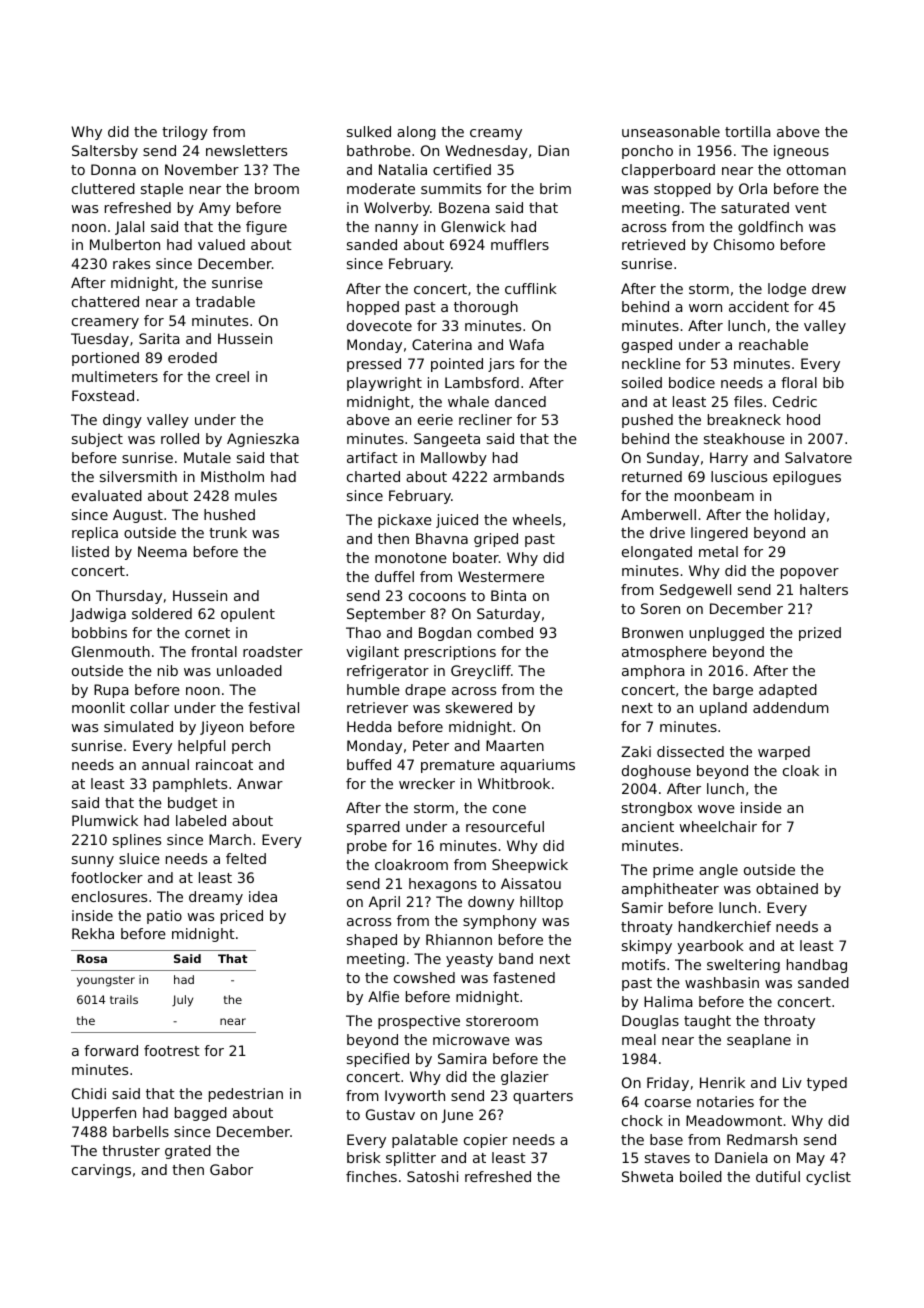  Describe the element at coordinates (803, 419) in the screenshot. I see `hood` at that location.
